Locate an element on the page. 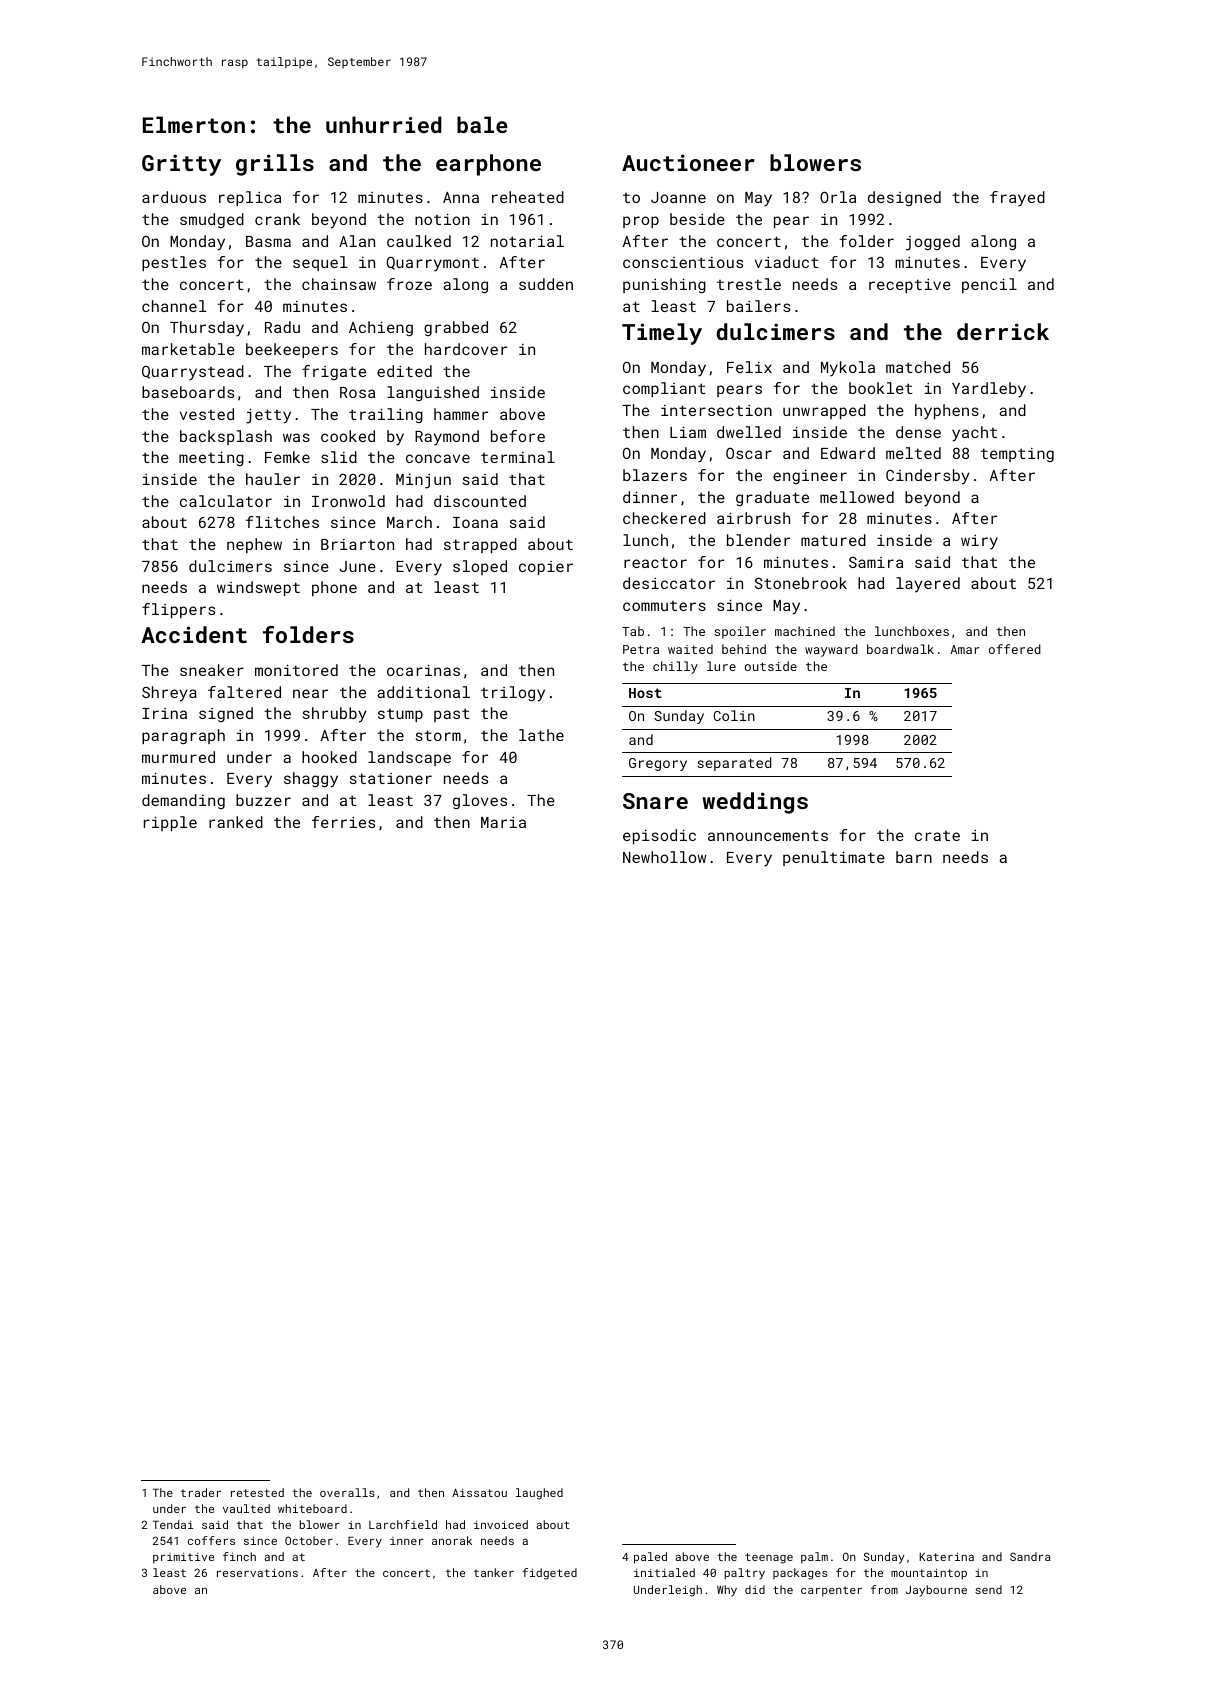  Katerina is located at coordinates (946, 1556).
